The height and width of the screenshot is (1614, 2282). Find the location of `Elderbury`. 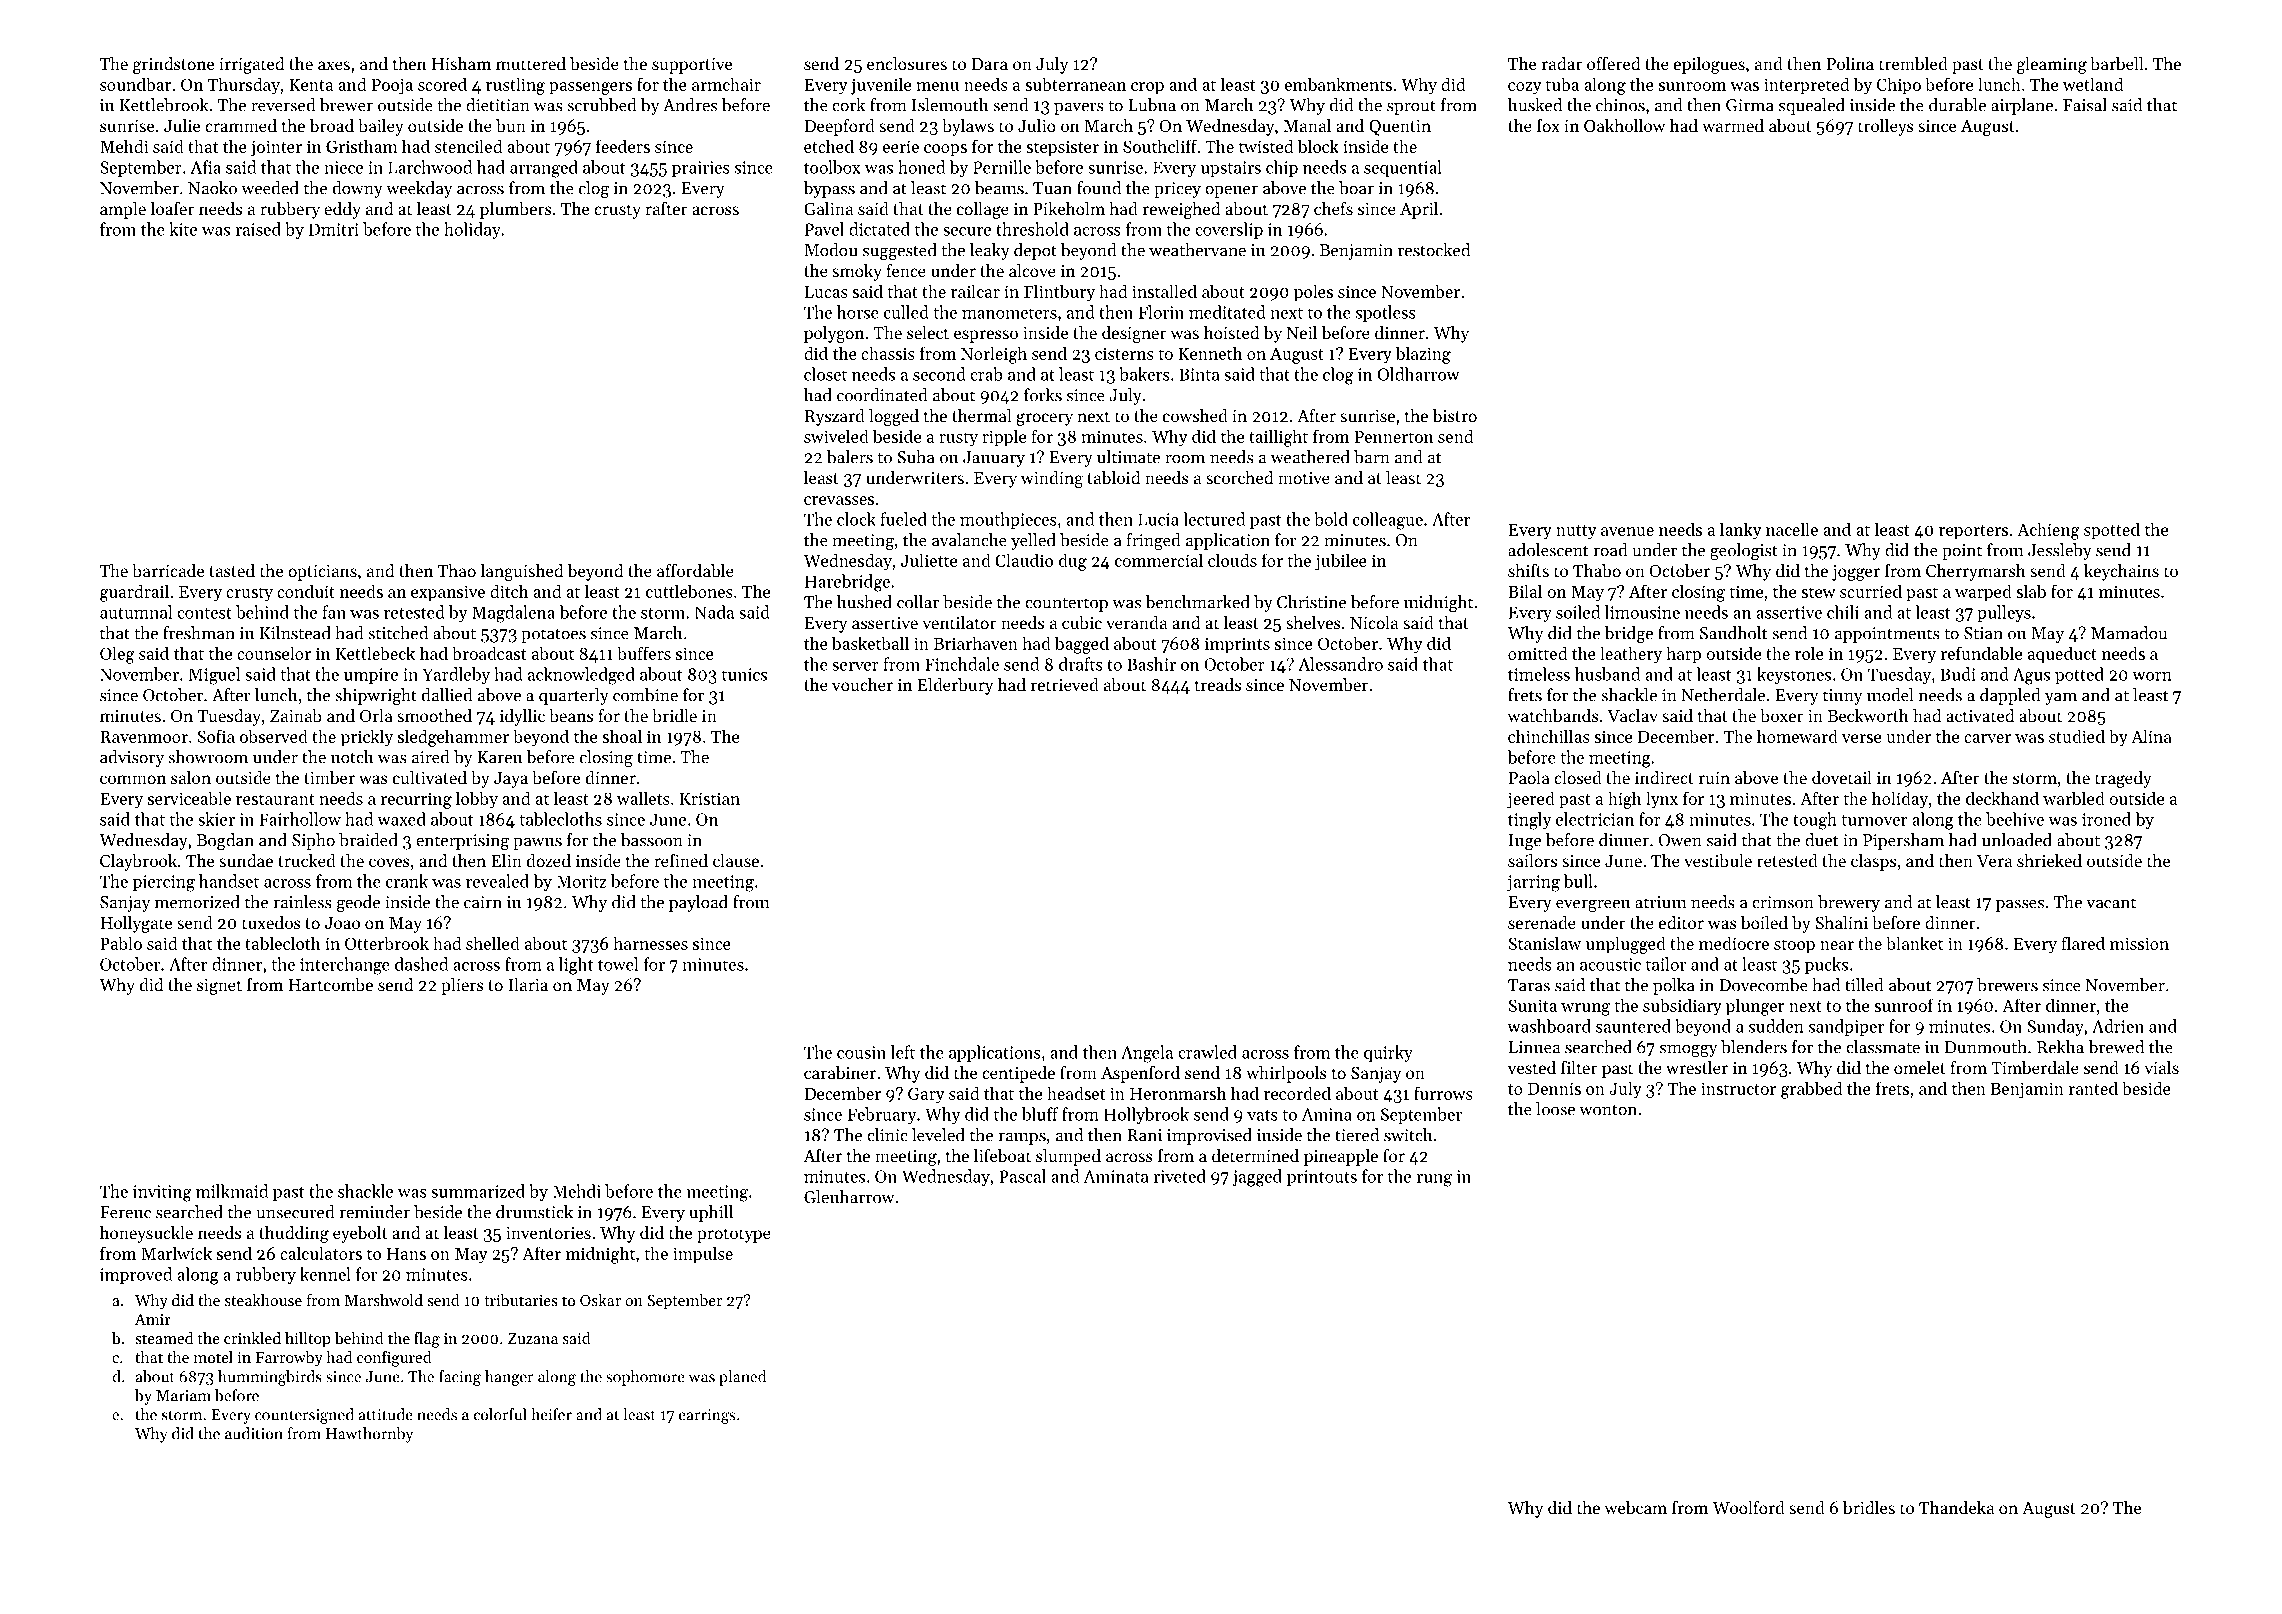

Elderbury is located at coordinates (955, 686).
